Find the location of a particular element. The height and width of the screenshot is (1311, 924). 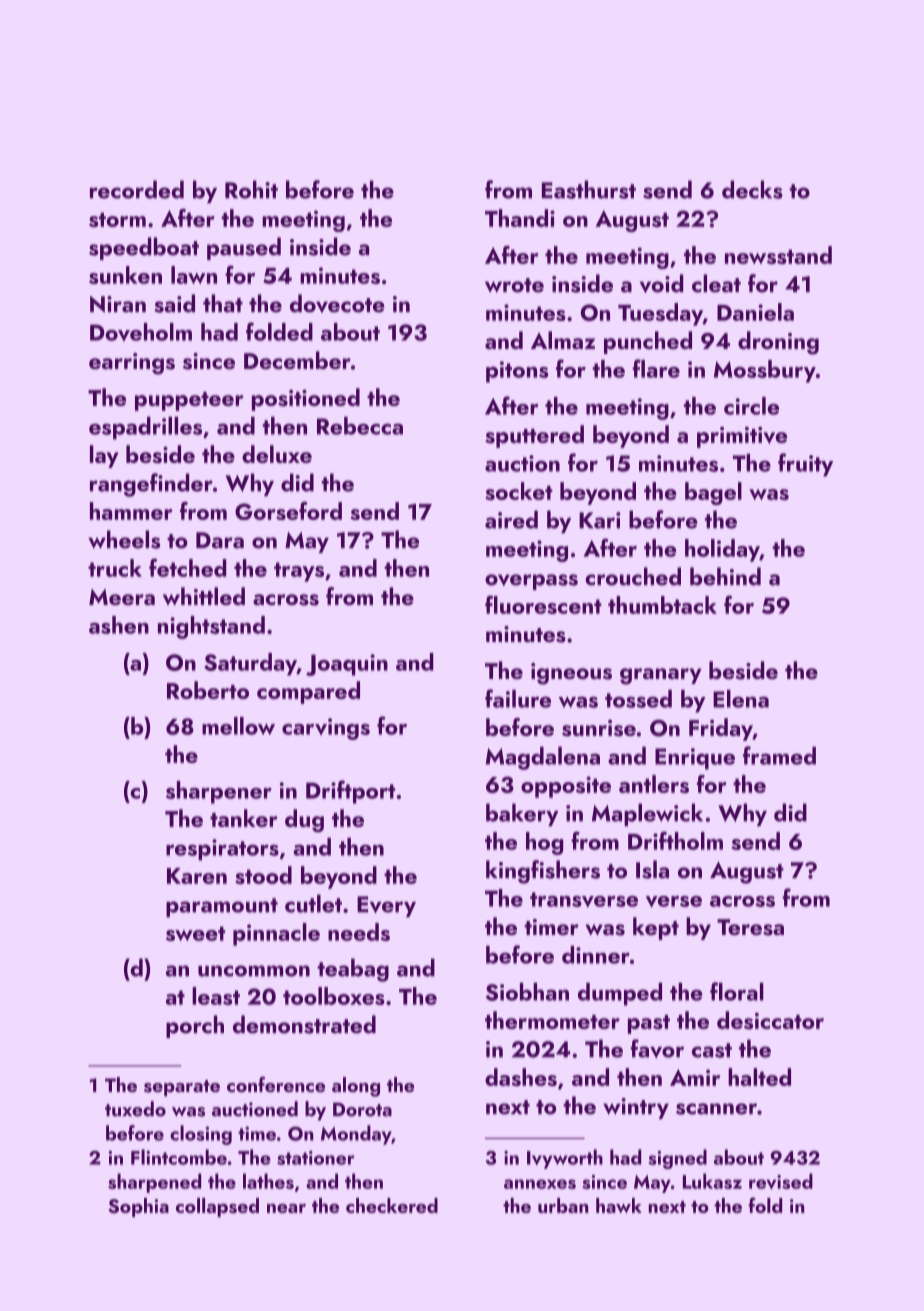

bagel is located at coordinates (713, 493).
